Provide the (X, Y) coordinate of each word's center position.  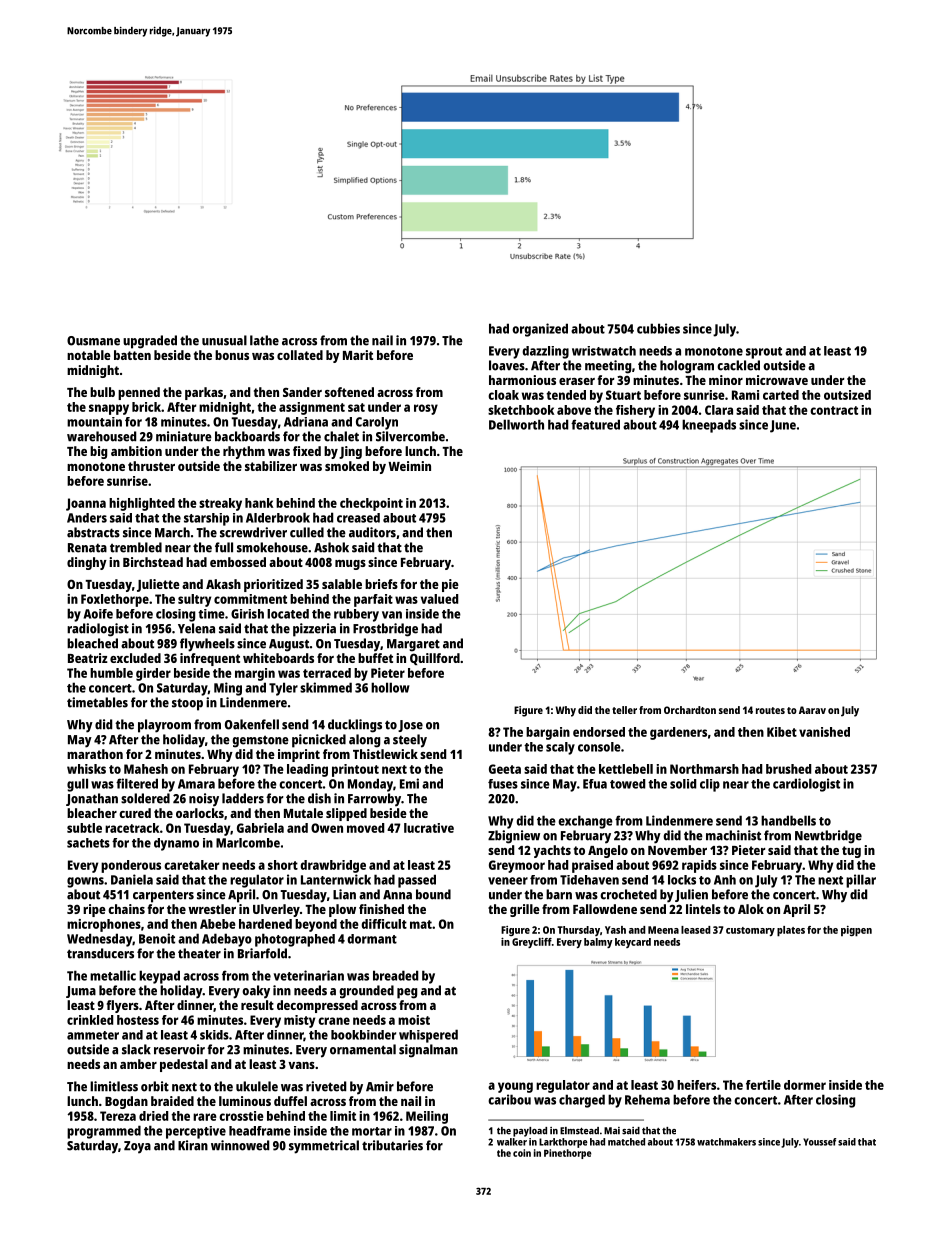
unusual (224, 340)
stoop (187, 704)
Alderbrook (278, 517)
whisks (86, 769)
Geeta (505, 769)
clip (710, 785)
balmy (598, 943)
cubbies (658, 328)
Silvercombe (410, 436)
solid (683, 784)
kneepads (709, 426)
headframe (260, 1131)
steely (410, 741)
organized (540, 330)
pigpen (856, 931)
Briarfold (262, 953)
